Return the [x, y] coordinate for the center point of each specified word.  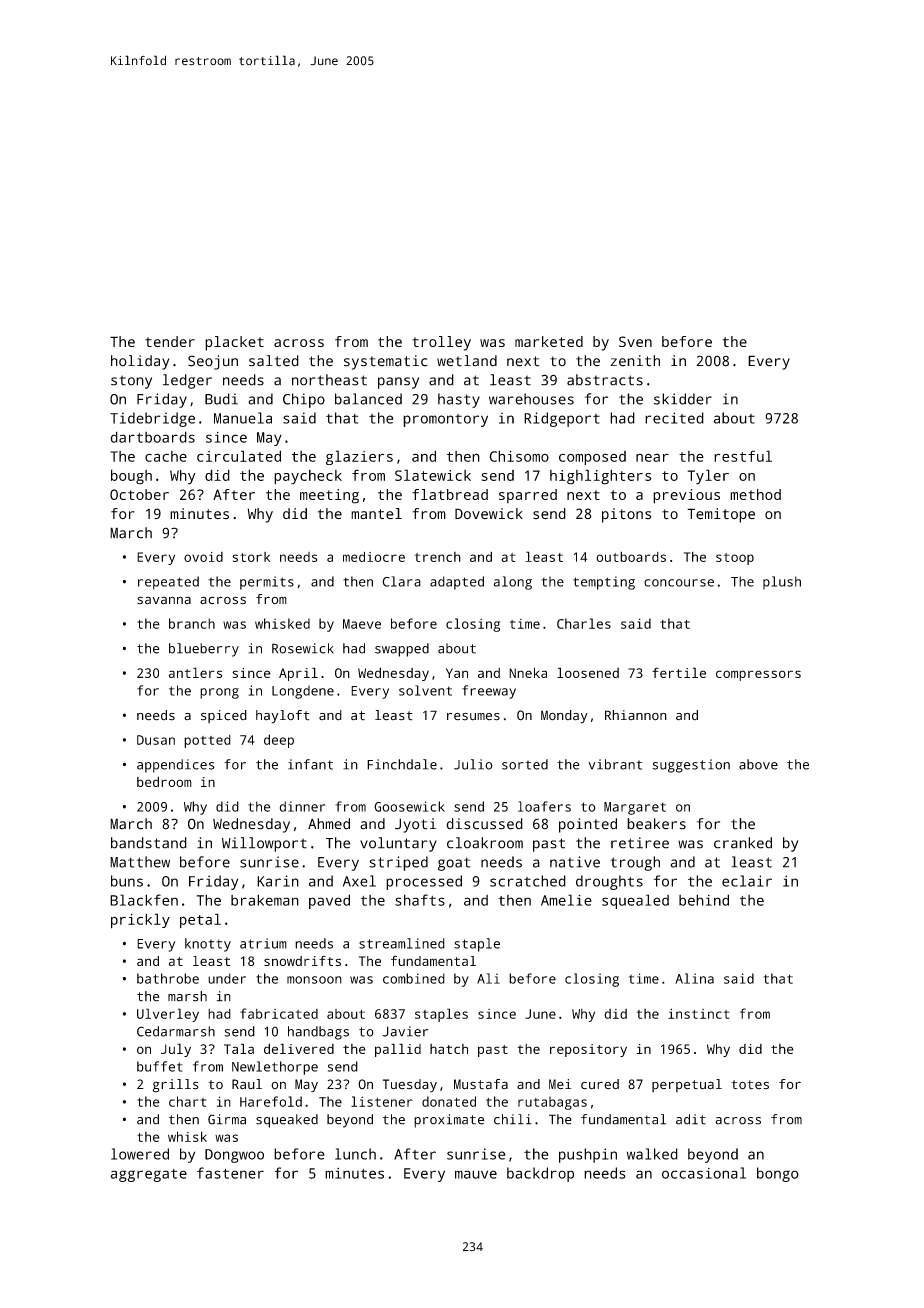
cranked [743, 843]
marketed [549, 341]
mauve [476, 1174]
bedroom [164, 781]
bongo [778, 1174]
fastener [230, 1173]
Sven [635, 341]
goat [454, 864]
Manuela [243, 418]
